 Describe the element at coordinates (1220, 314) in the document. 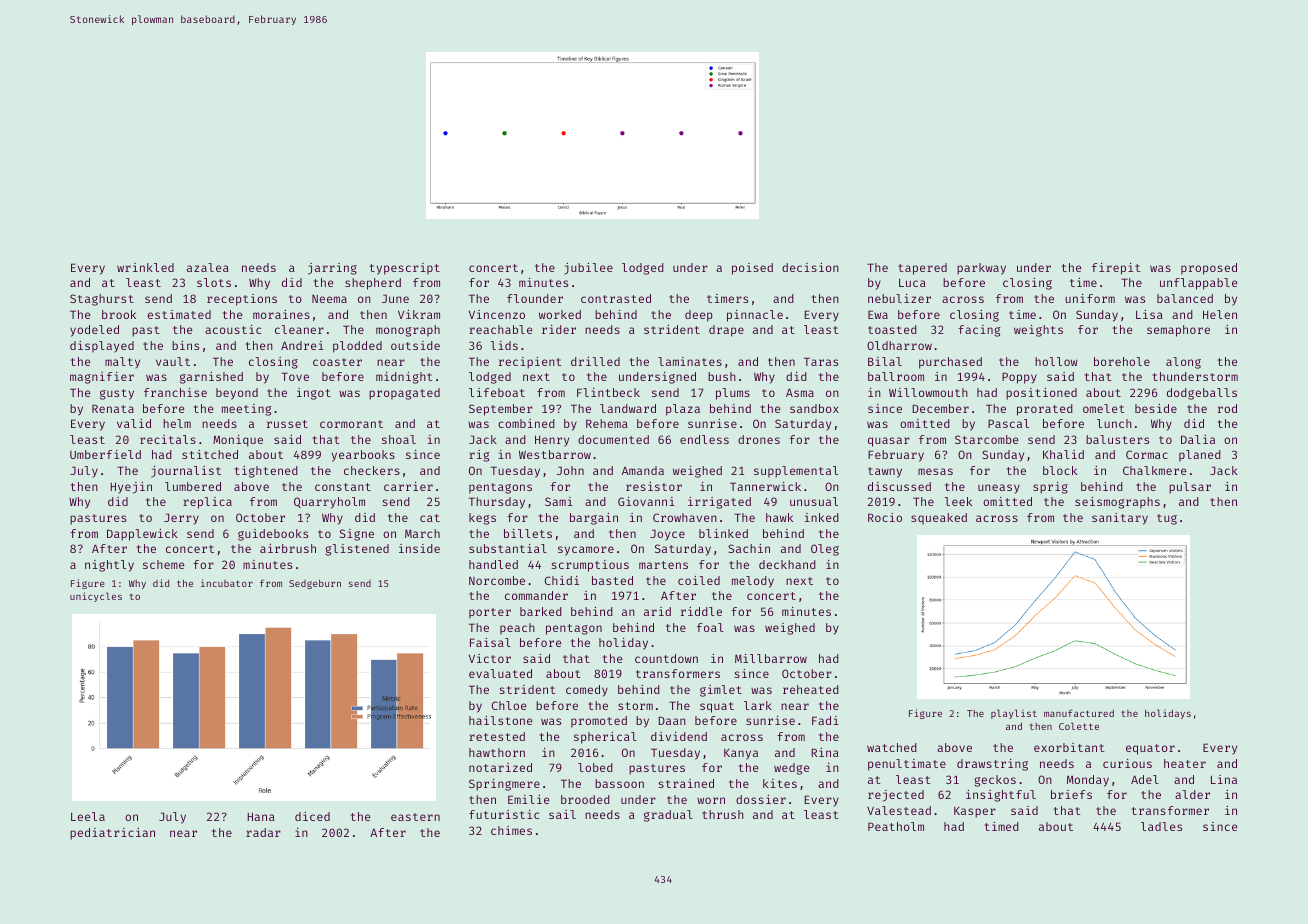

I see `Helen` at that location.
